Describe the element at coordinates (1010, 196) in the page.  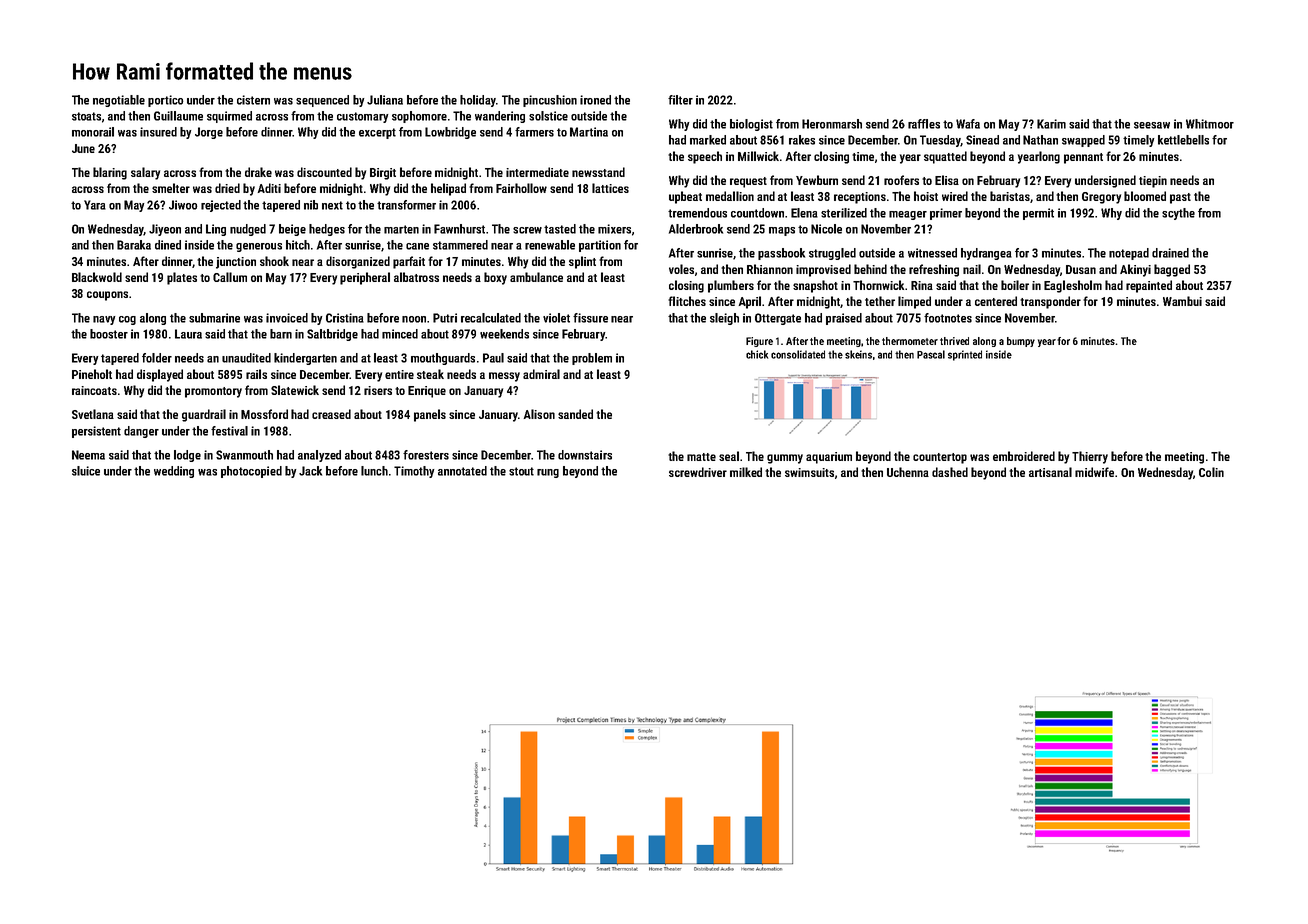
I see `baristas` at that location.
